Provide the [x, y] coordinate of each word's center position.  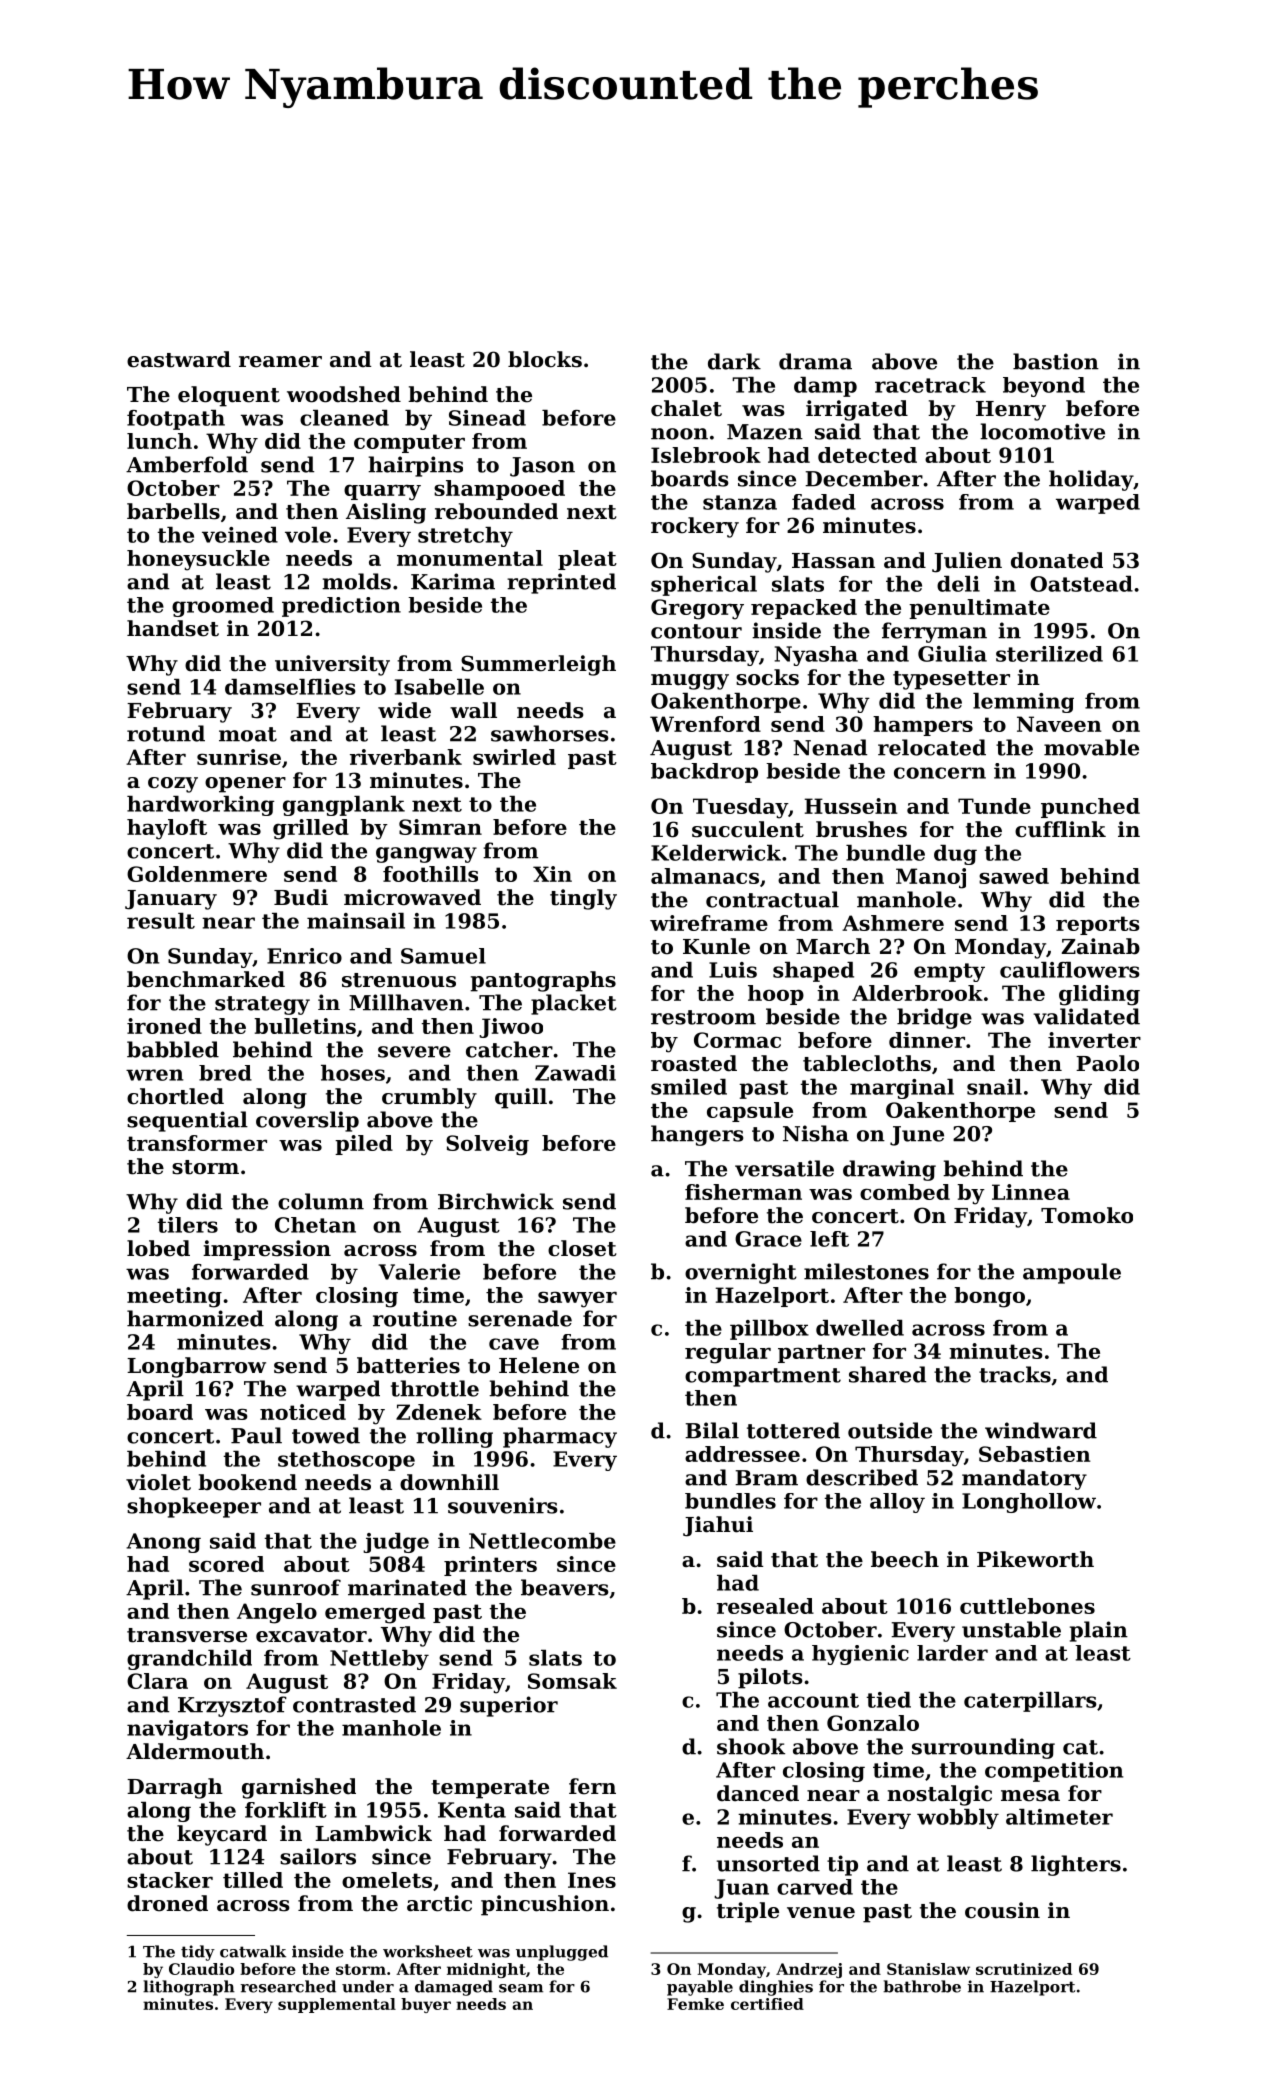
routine [415, 1318]
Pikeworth [1035, 1559]
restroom [703, 1017]
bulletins [305, 1026]
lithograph [189, 1988]
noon [679, 434]
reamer [280, 362]
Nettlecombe [542, 1541]
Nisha [816, 1133]
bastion [1056, 361]
